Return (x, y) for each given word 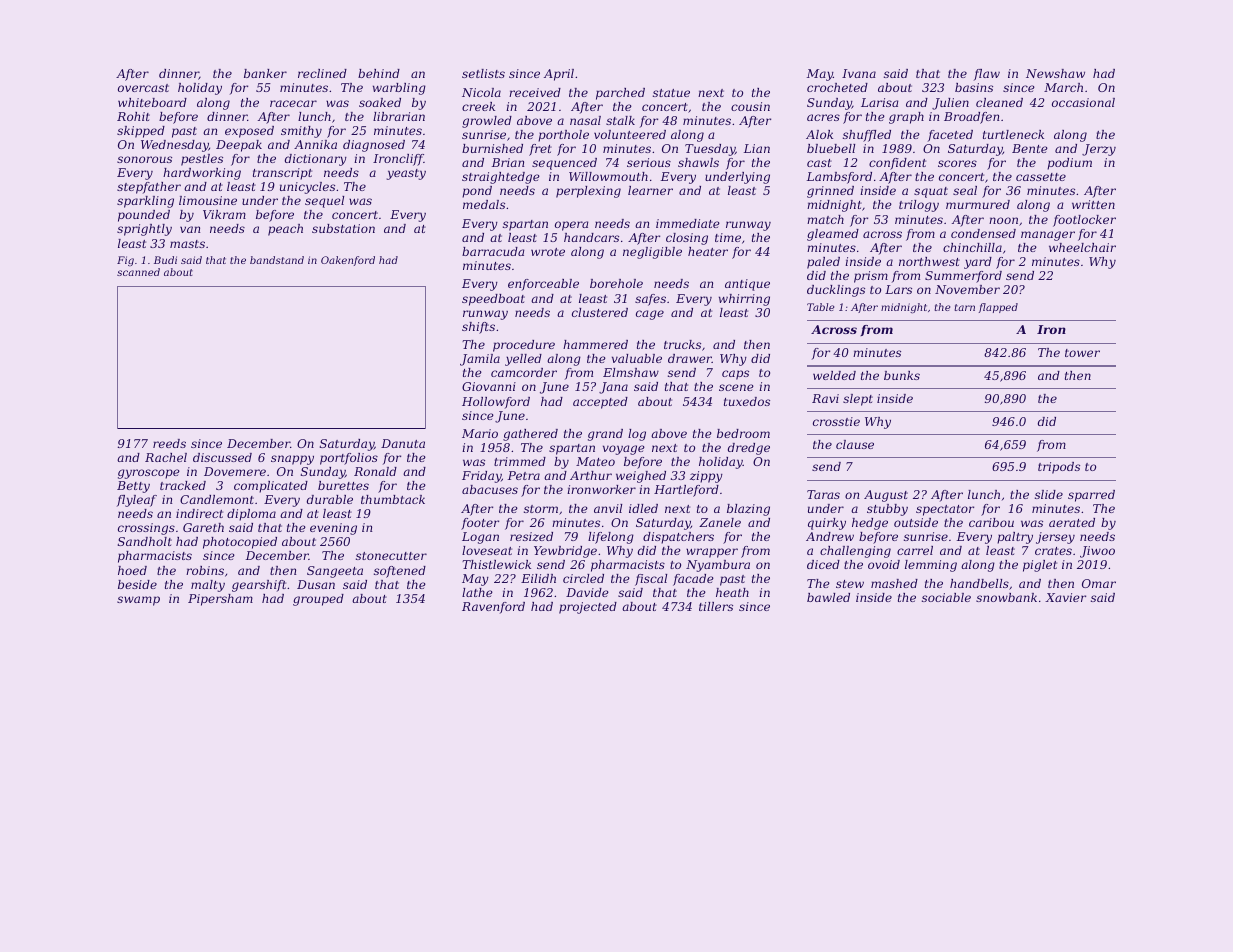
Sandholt (145, 541)
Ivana (859, 73)
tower (1082, 353)
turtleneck (1013, 134)
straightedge (501, 178)
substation (343, 228)
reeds (169, 443)
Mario (480, 433)
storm (541, 509)
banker (265, 73)
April (559, 75)
